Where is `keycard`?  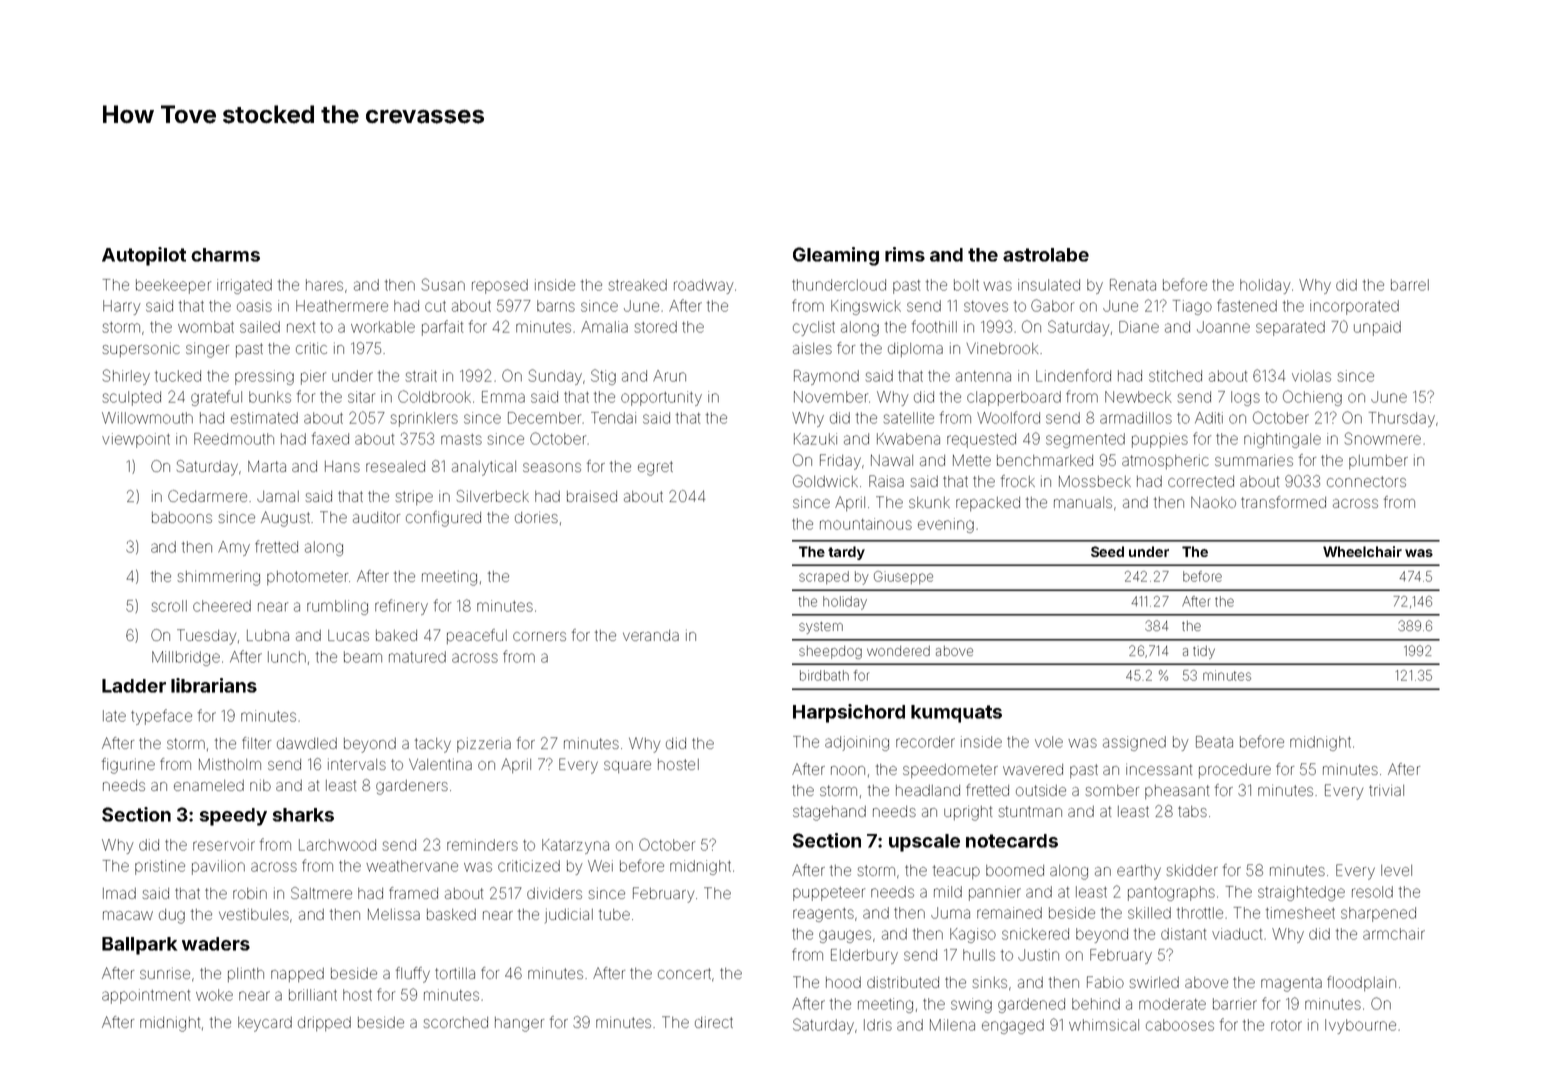 keycard is located at coordinates (265, 1024).
